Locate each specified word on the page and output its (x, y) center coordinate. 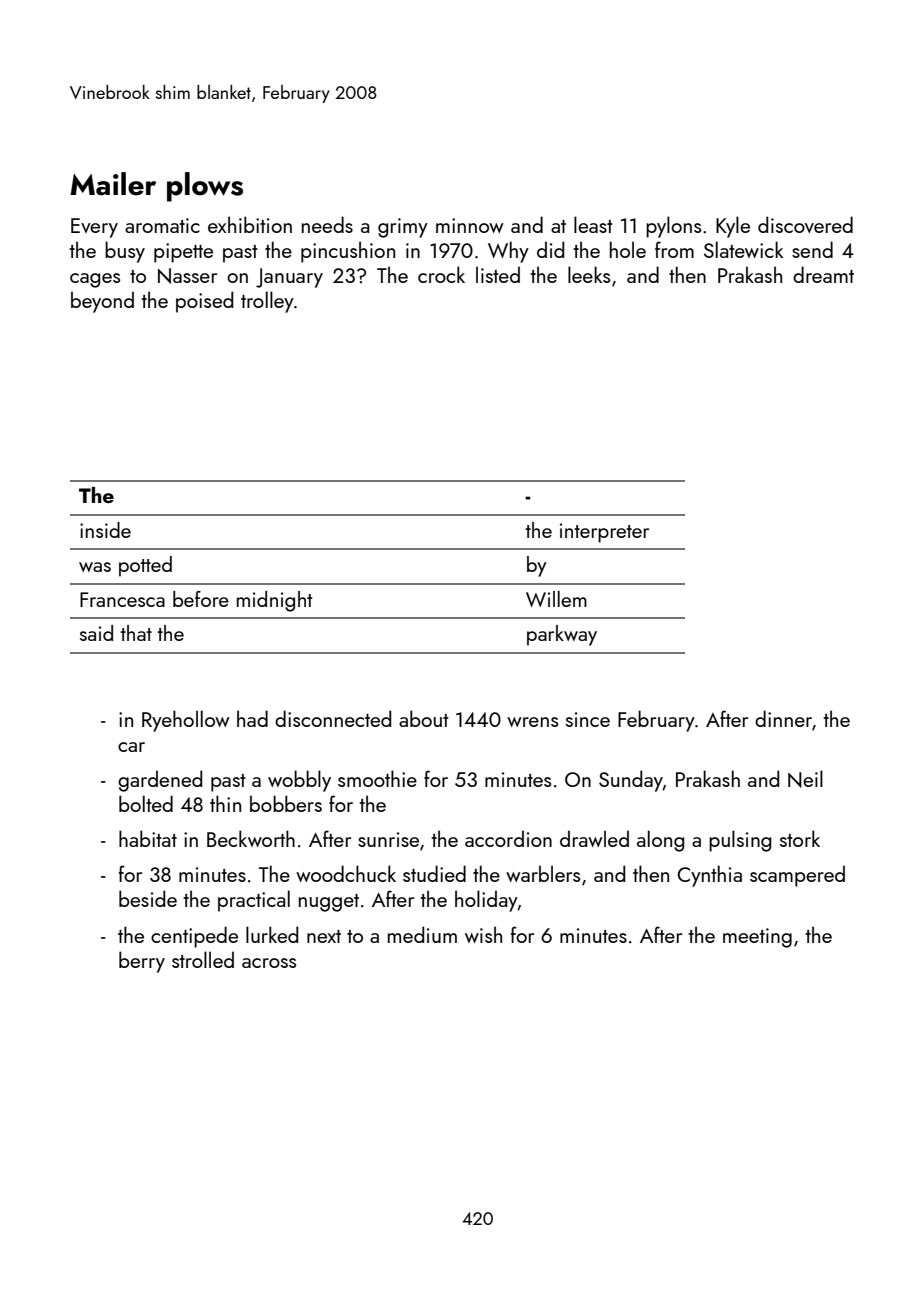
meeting (757, 938)
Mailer (113, 184)
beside (148, 898)
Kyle (733, 227)
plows (205, 187)
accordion (508, 838)
